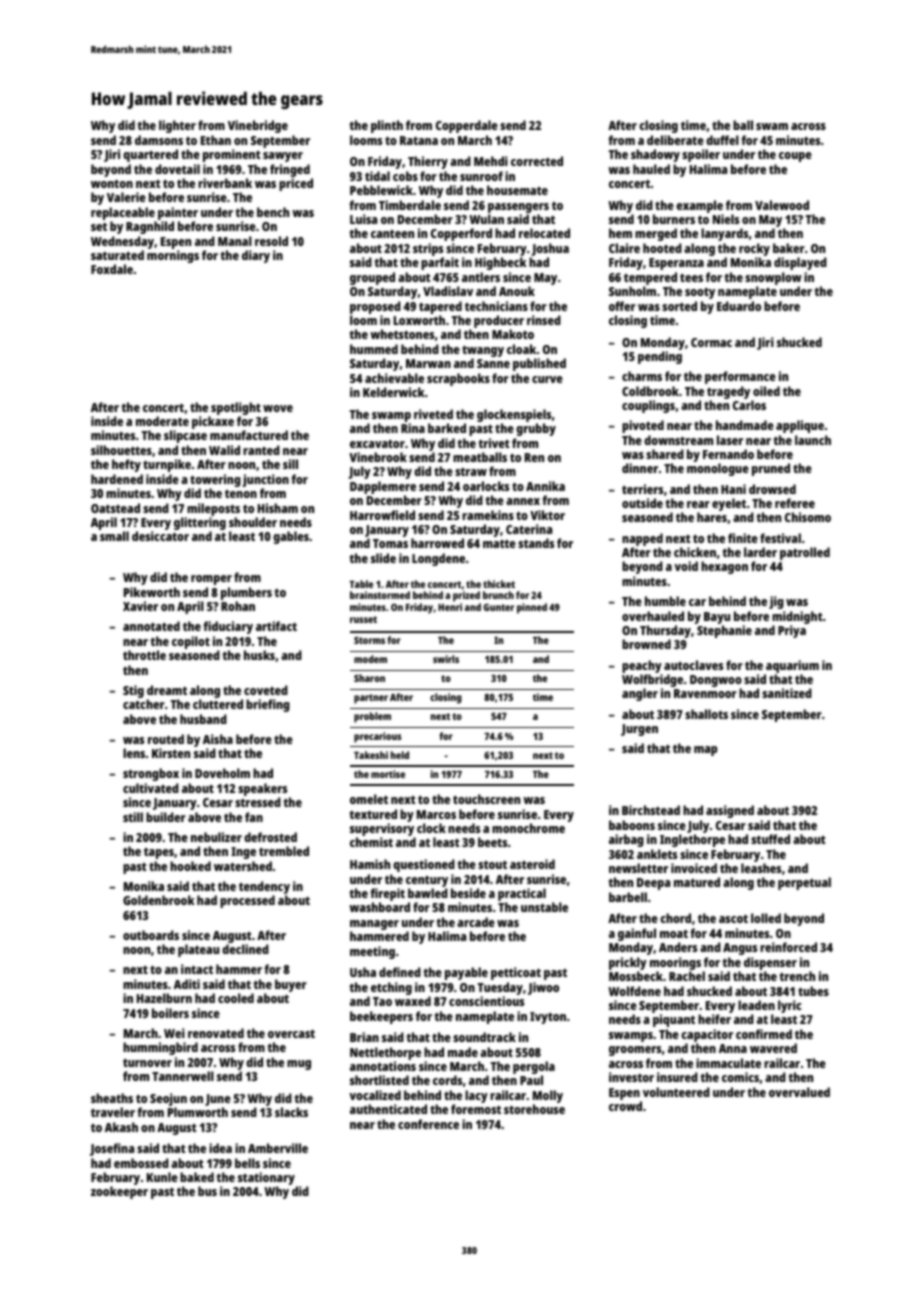 The height and width of the page is (1308, 924). What do you see at coordinates (493, 443) in the page?
I see `trivet` at bounding box center [493, 443].
